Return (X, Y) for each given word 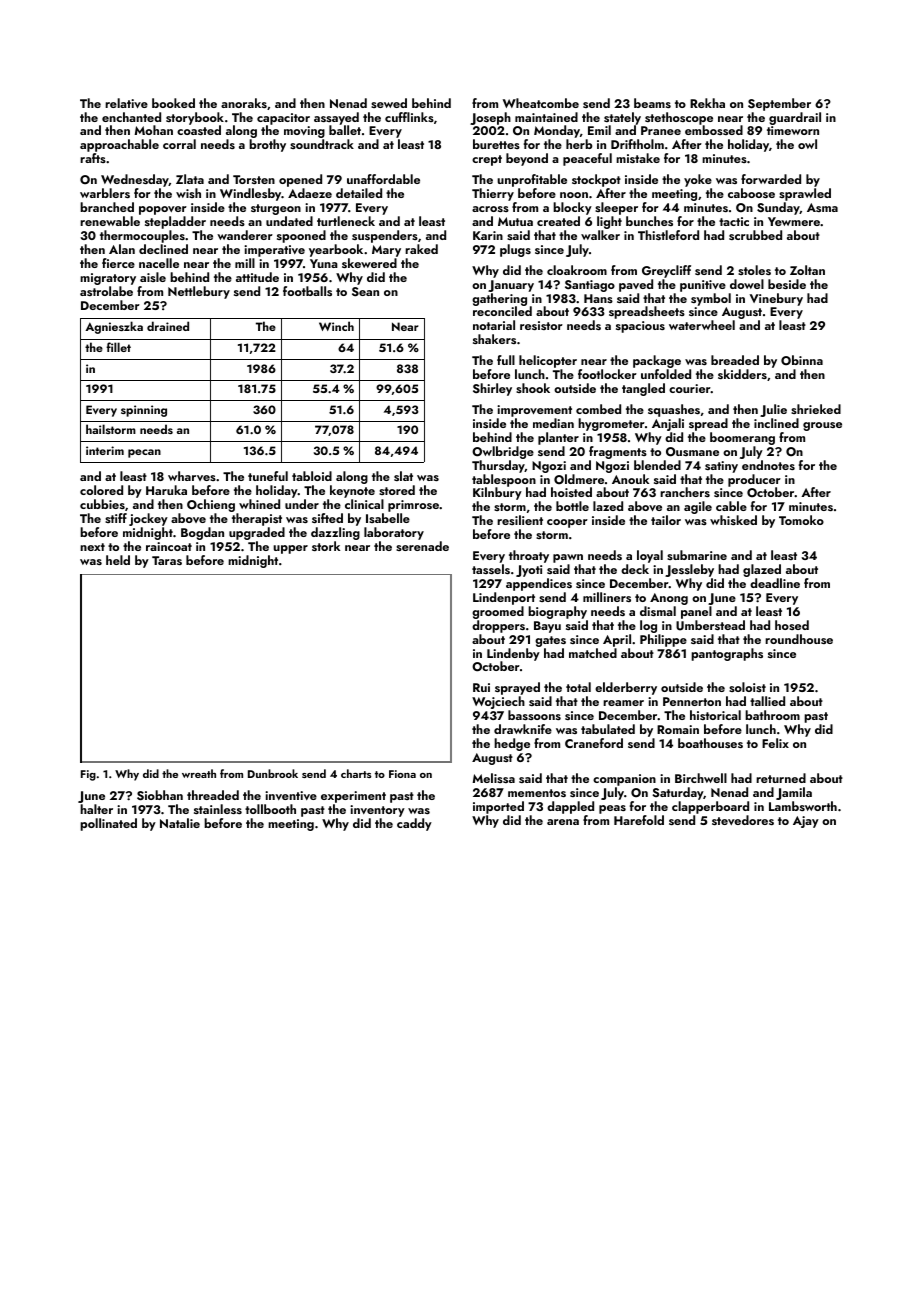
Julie (773, 410)
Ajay (806, 822)
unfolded (666, 374)
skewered (369, 263)
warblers (105, 193)
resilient (520, 520)
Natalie (180, 823)
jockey (148, 519)
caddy (414, 824)
